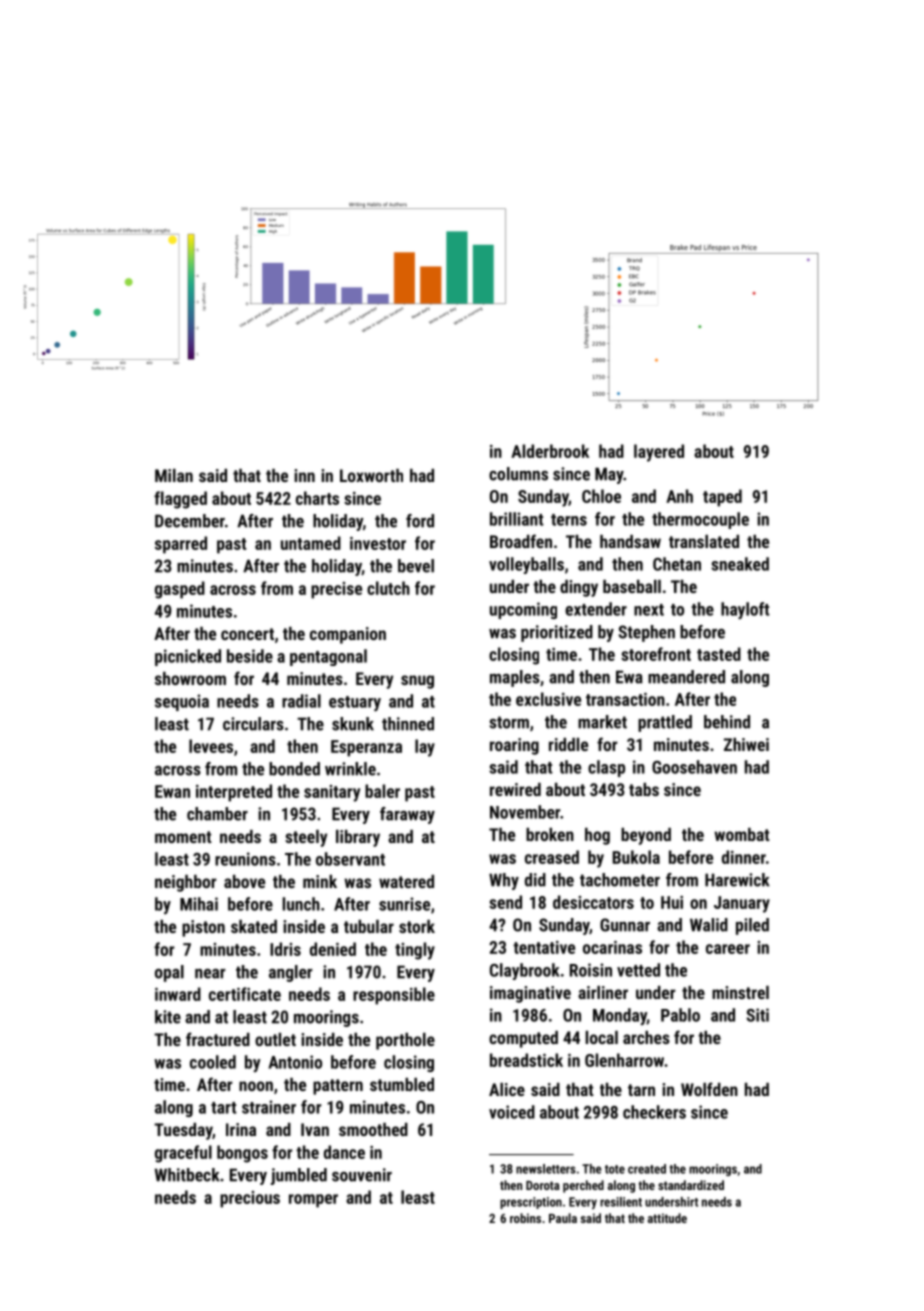 This screenshot has height=1311, width=924. I want to click on imaginative, so click(530, 994).
